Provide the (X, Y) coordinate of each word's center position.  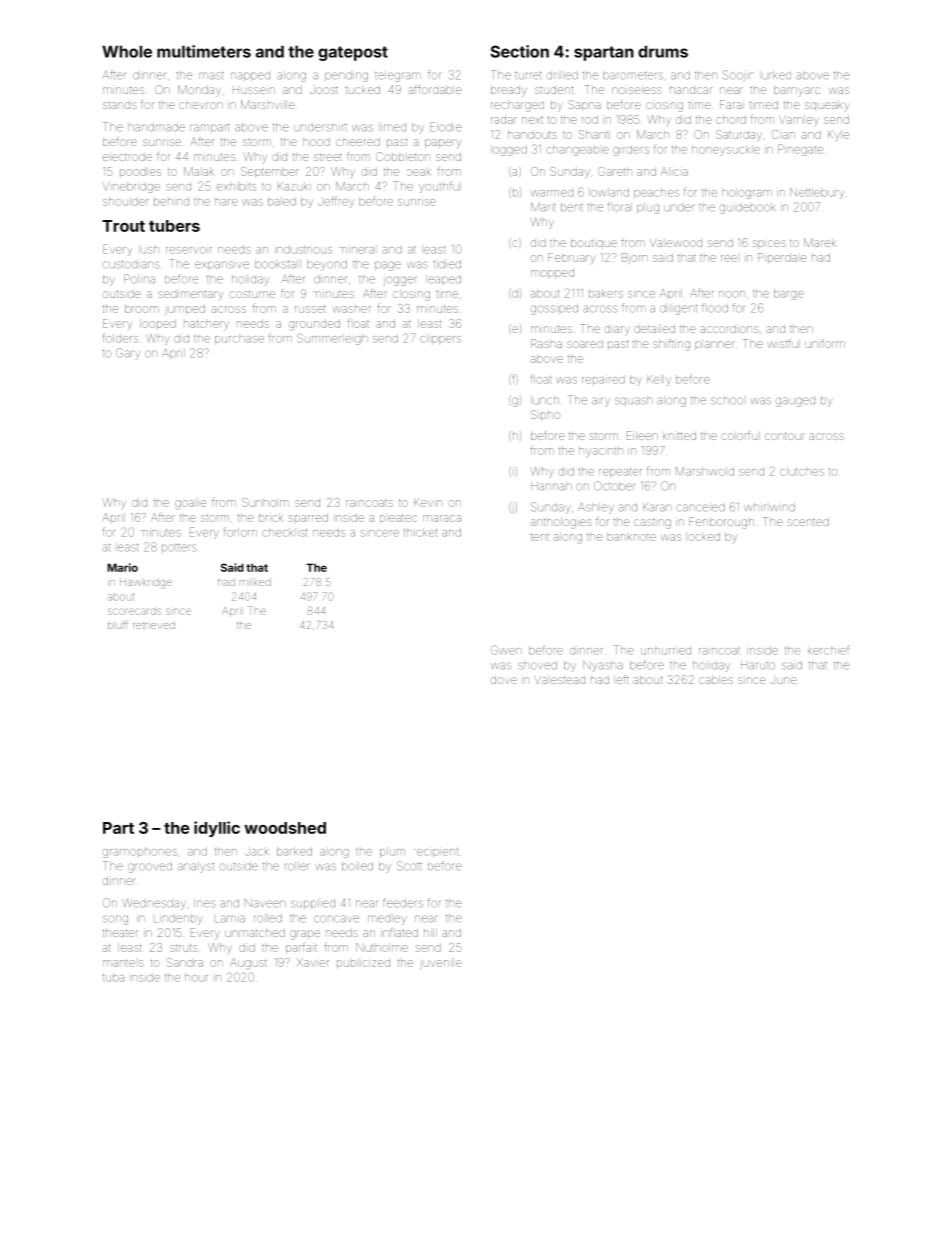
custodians (131, 265)
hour (196, 977)
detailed (654, 329)
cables (716, 680)
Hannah (551, 486)
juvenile (441, 963)
